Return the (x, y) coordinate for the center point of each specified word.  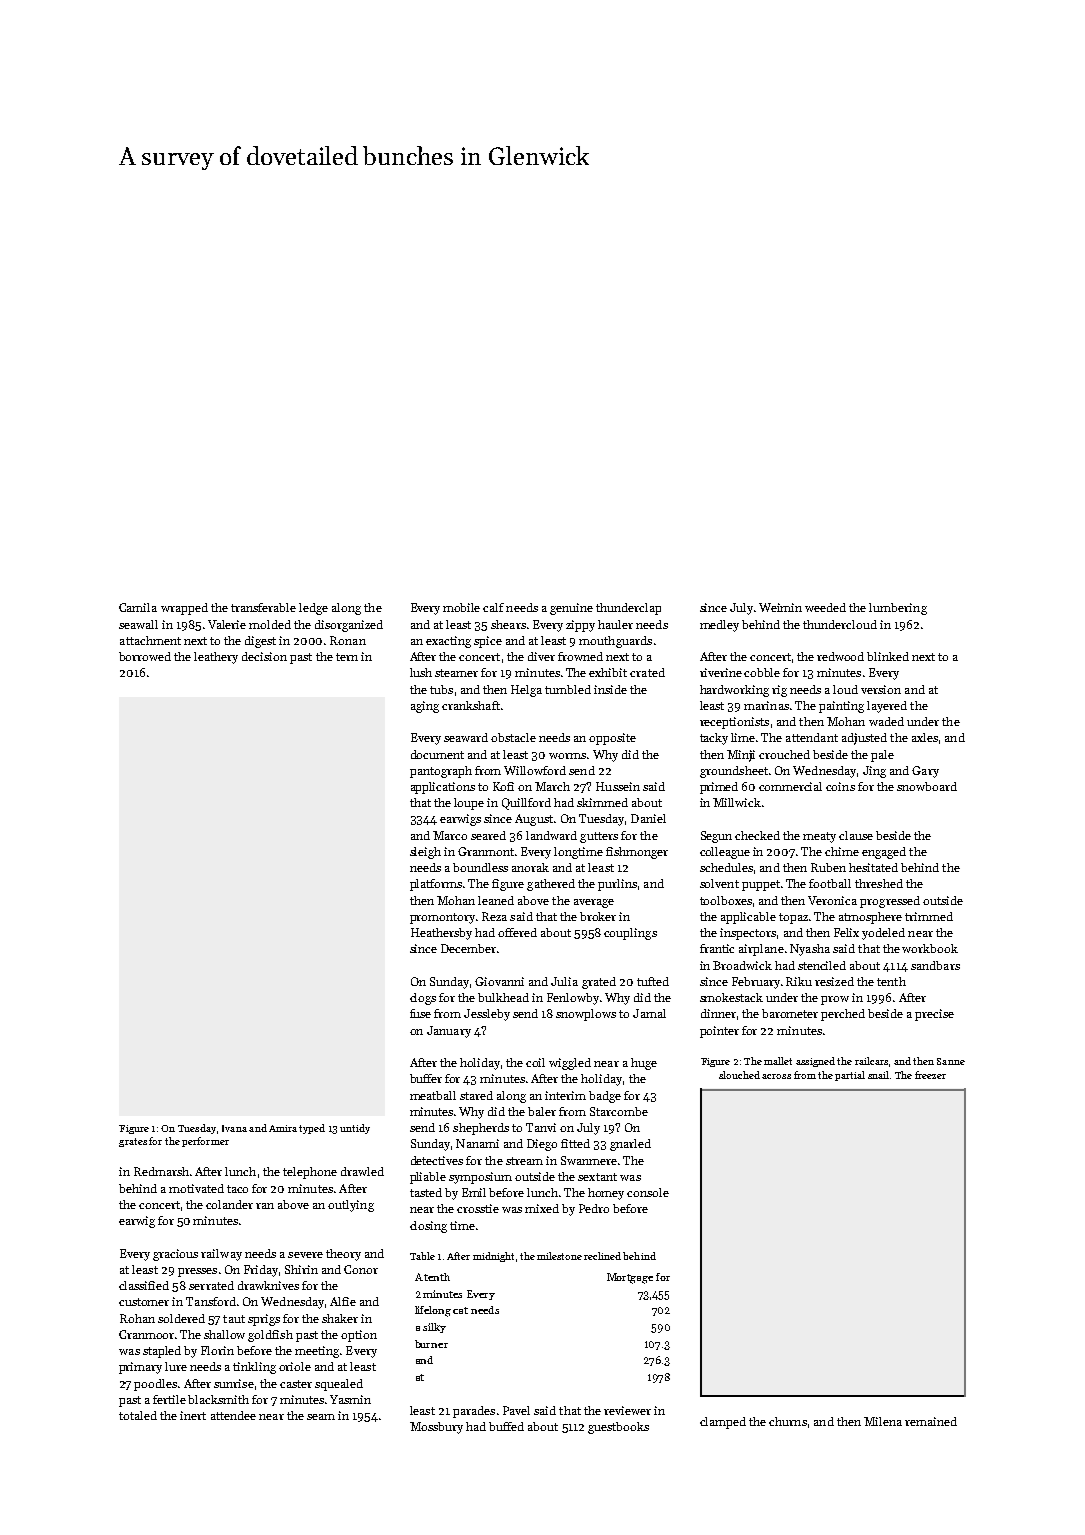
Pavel (516, 1410)
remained (931, 1421)
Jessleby (487, 1015)
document (437, 754)
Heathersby (441, 934)
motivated (196, 1188)
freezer (930, 1075)
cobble (762, 672)
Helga (526, 691)
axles (925, 737)
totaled (138, 1415)
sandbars (935, 965)
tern (347, 657)
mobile (461, 607)
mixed (542, 1208)
